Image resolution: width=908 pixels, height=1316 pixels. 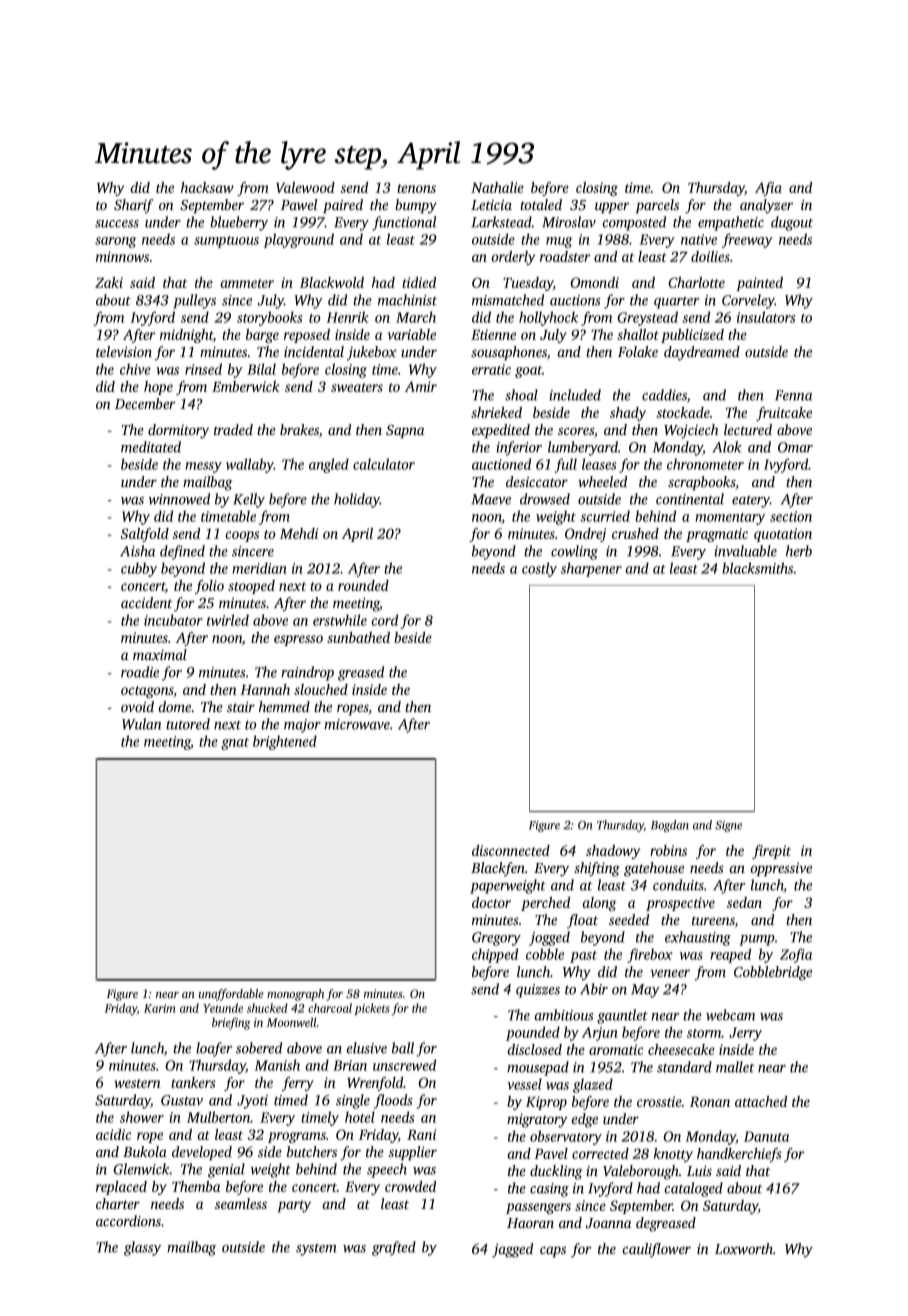 What do you see at coordinates (142, 724) in the screenshot?
I see `Wulan` at bounding box center [142, 724].
